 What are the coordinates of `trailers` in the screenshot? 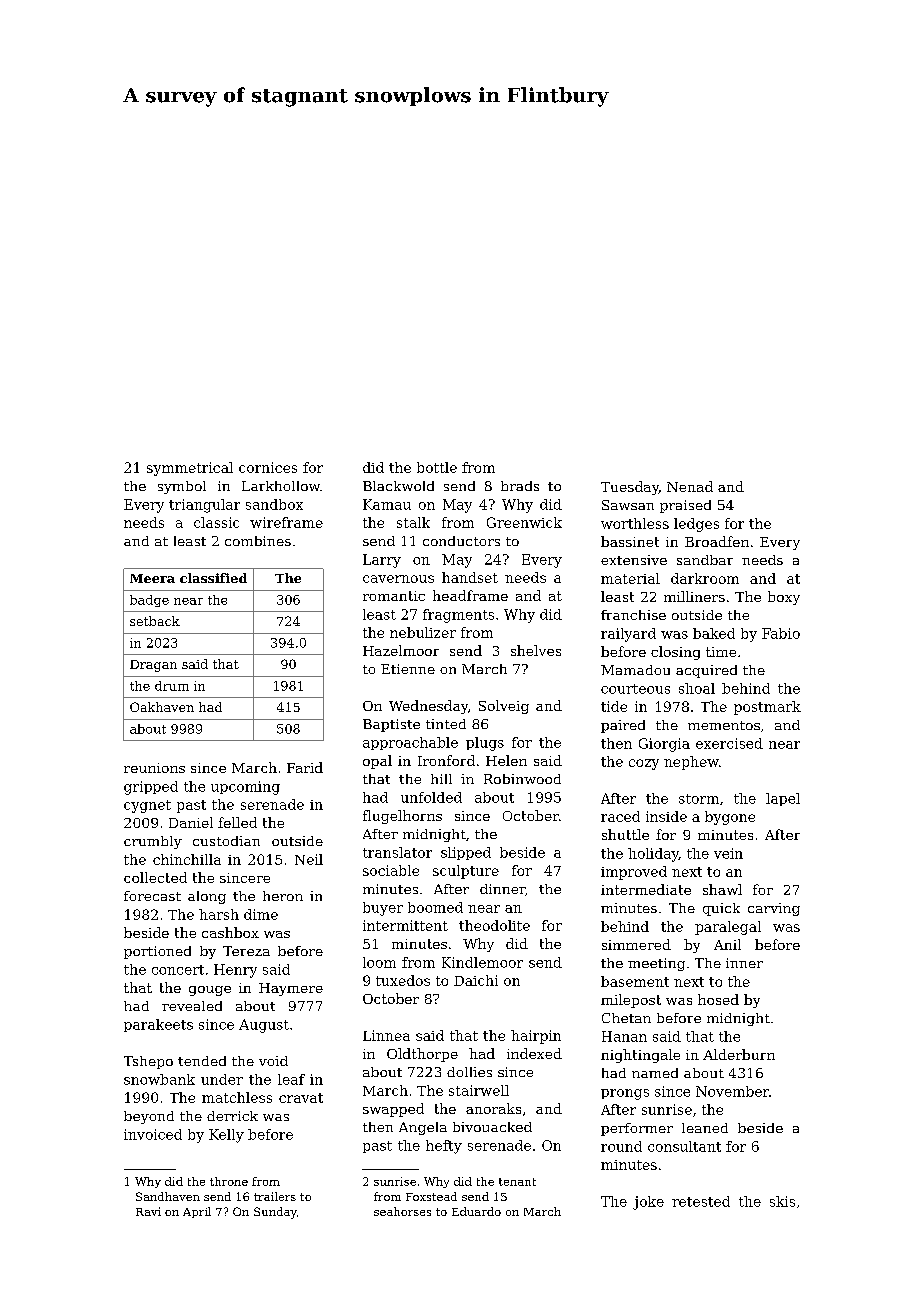 It's located at (275, 1196).
